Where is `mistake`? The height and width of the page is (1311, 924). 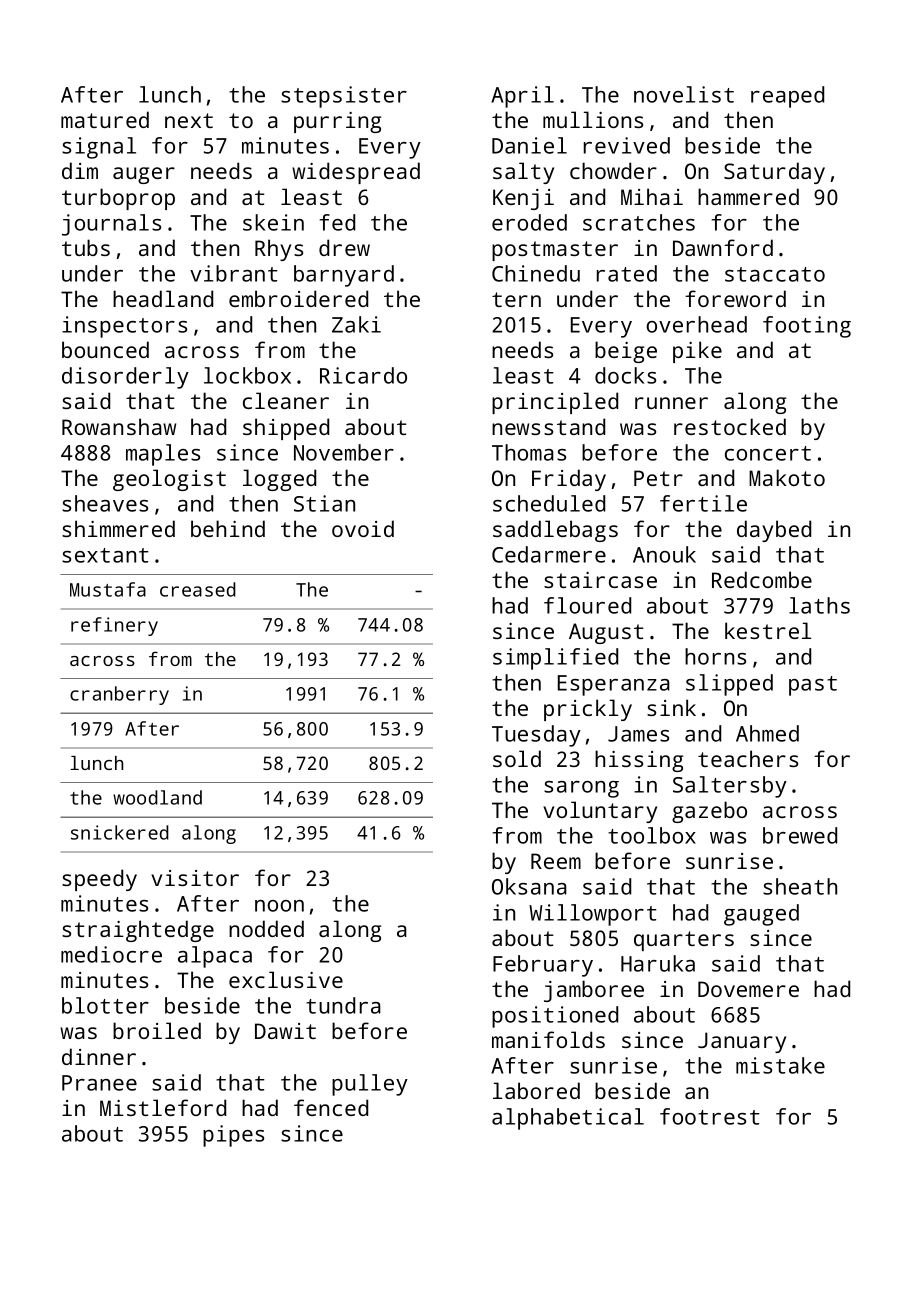 mistake is located at coordinates (780, 1065).
